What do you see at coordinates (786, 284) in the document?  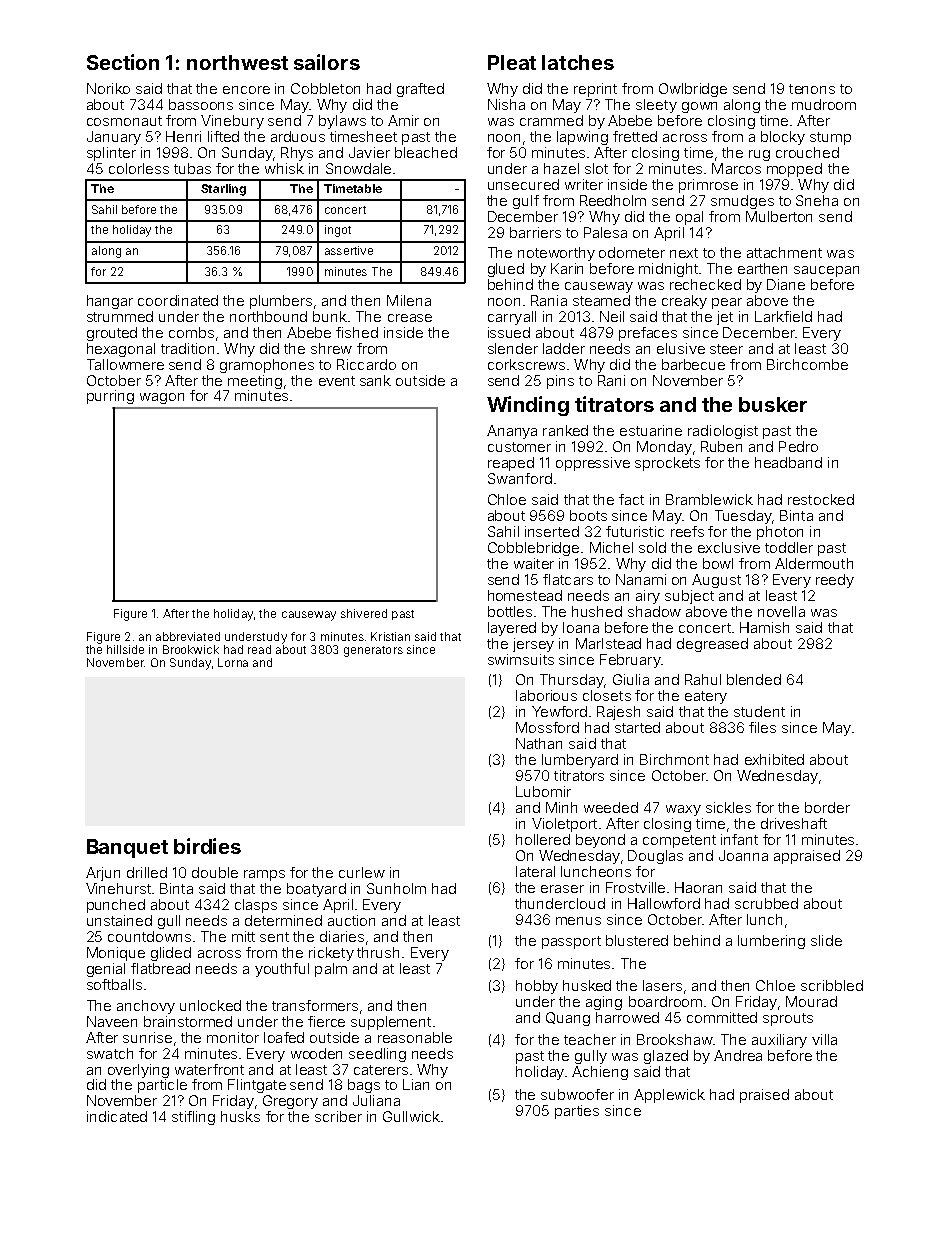 I see `Diane` at bounding box center [786, 284].
